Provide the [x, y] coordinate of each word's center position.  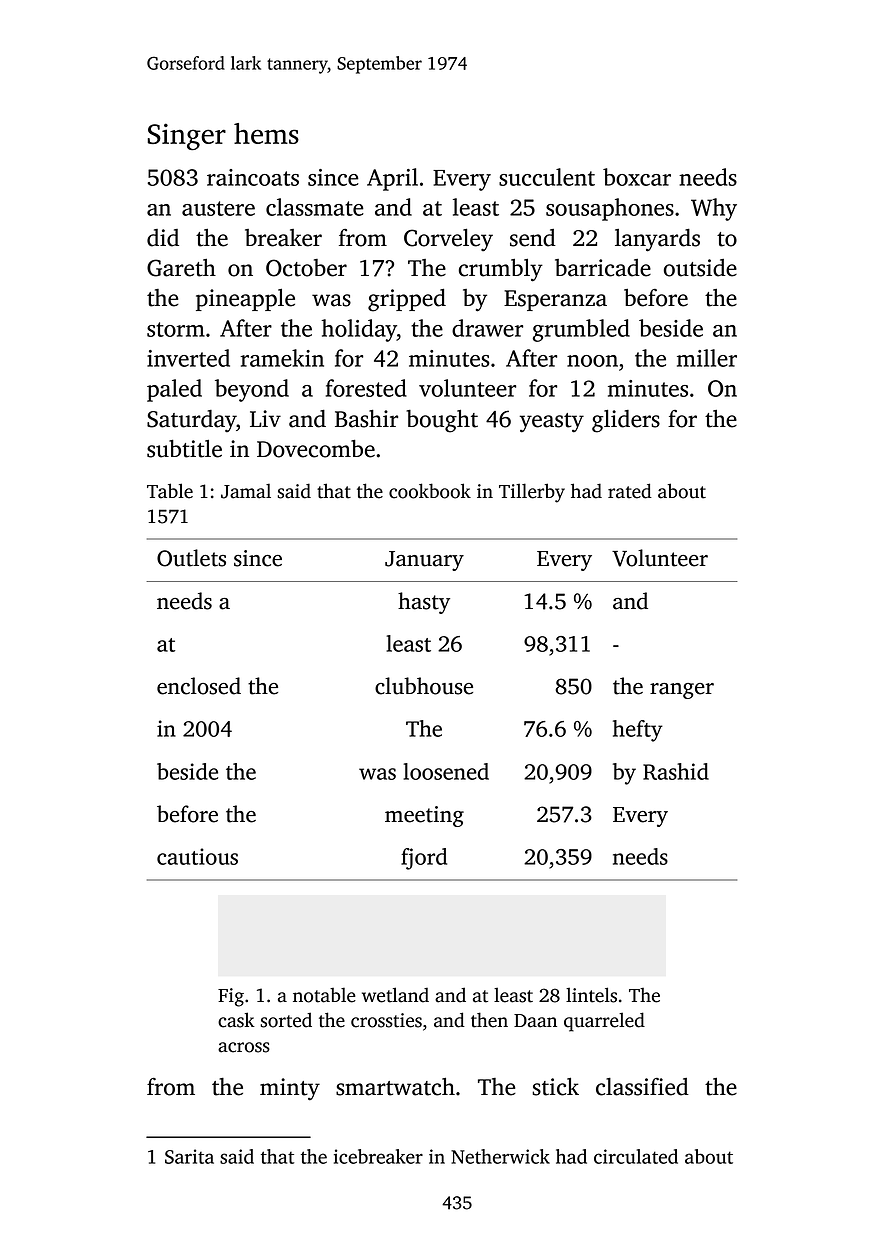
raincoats [253, 177]
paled [174, 390]
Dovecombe [316, 449]
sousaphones [610, 209]
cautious [197, 856]
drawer [487, 328]
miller [707, 358]
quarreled [604, 1022]
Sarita [189, 1156]
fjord [424, 859]
